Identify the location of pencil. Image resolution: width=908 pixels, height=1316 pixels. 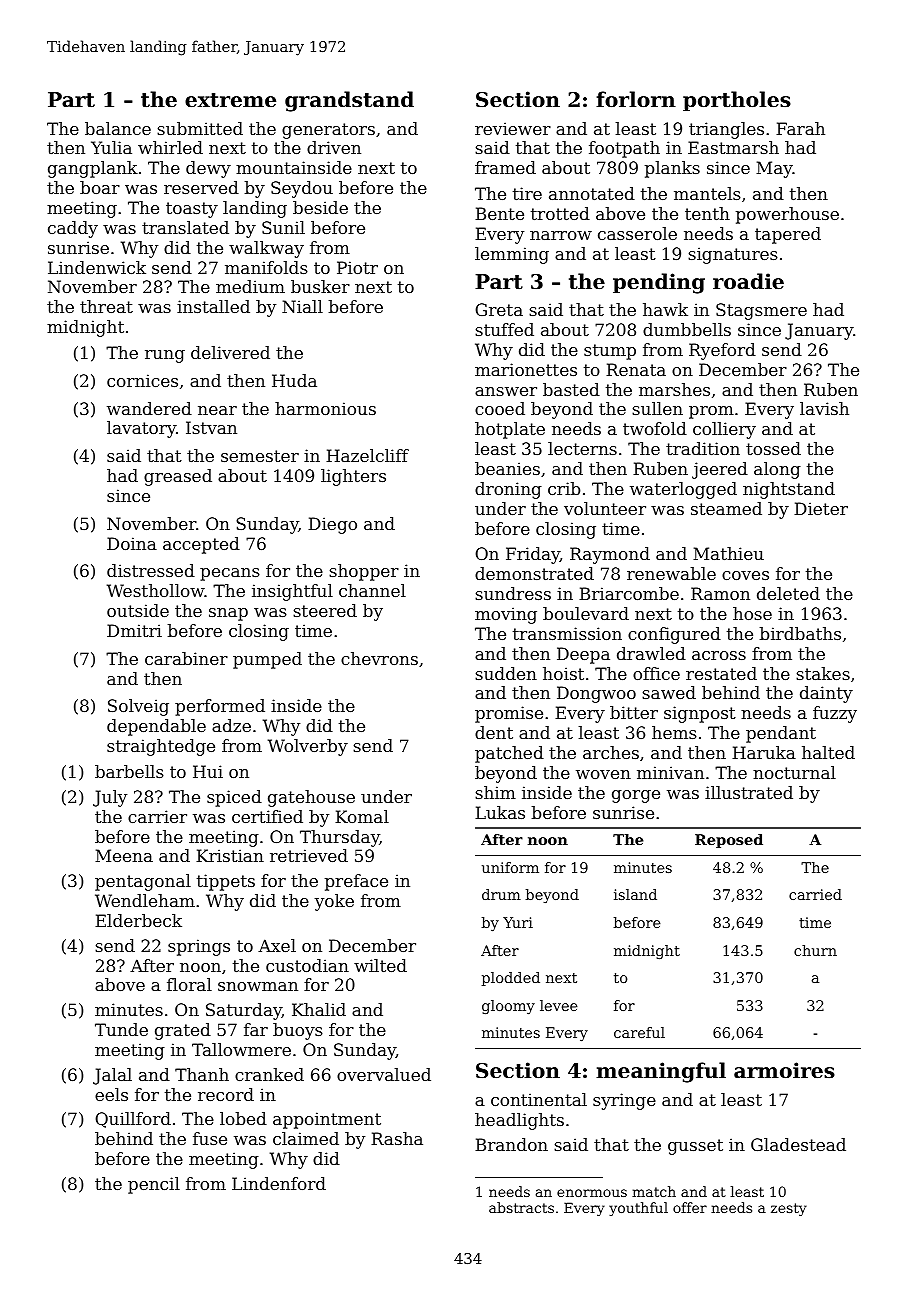
(154, 1185).
